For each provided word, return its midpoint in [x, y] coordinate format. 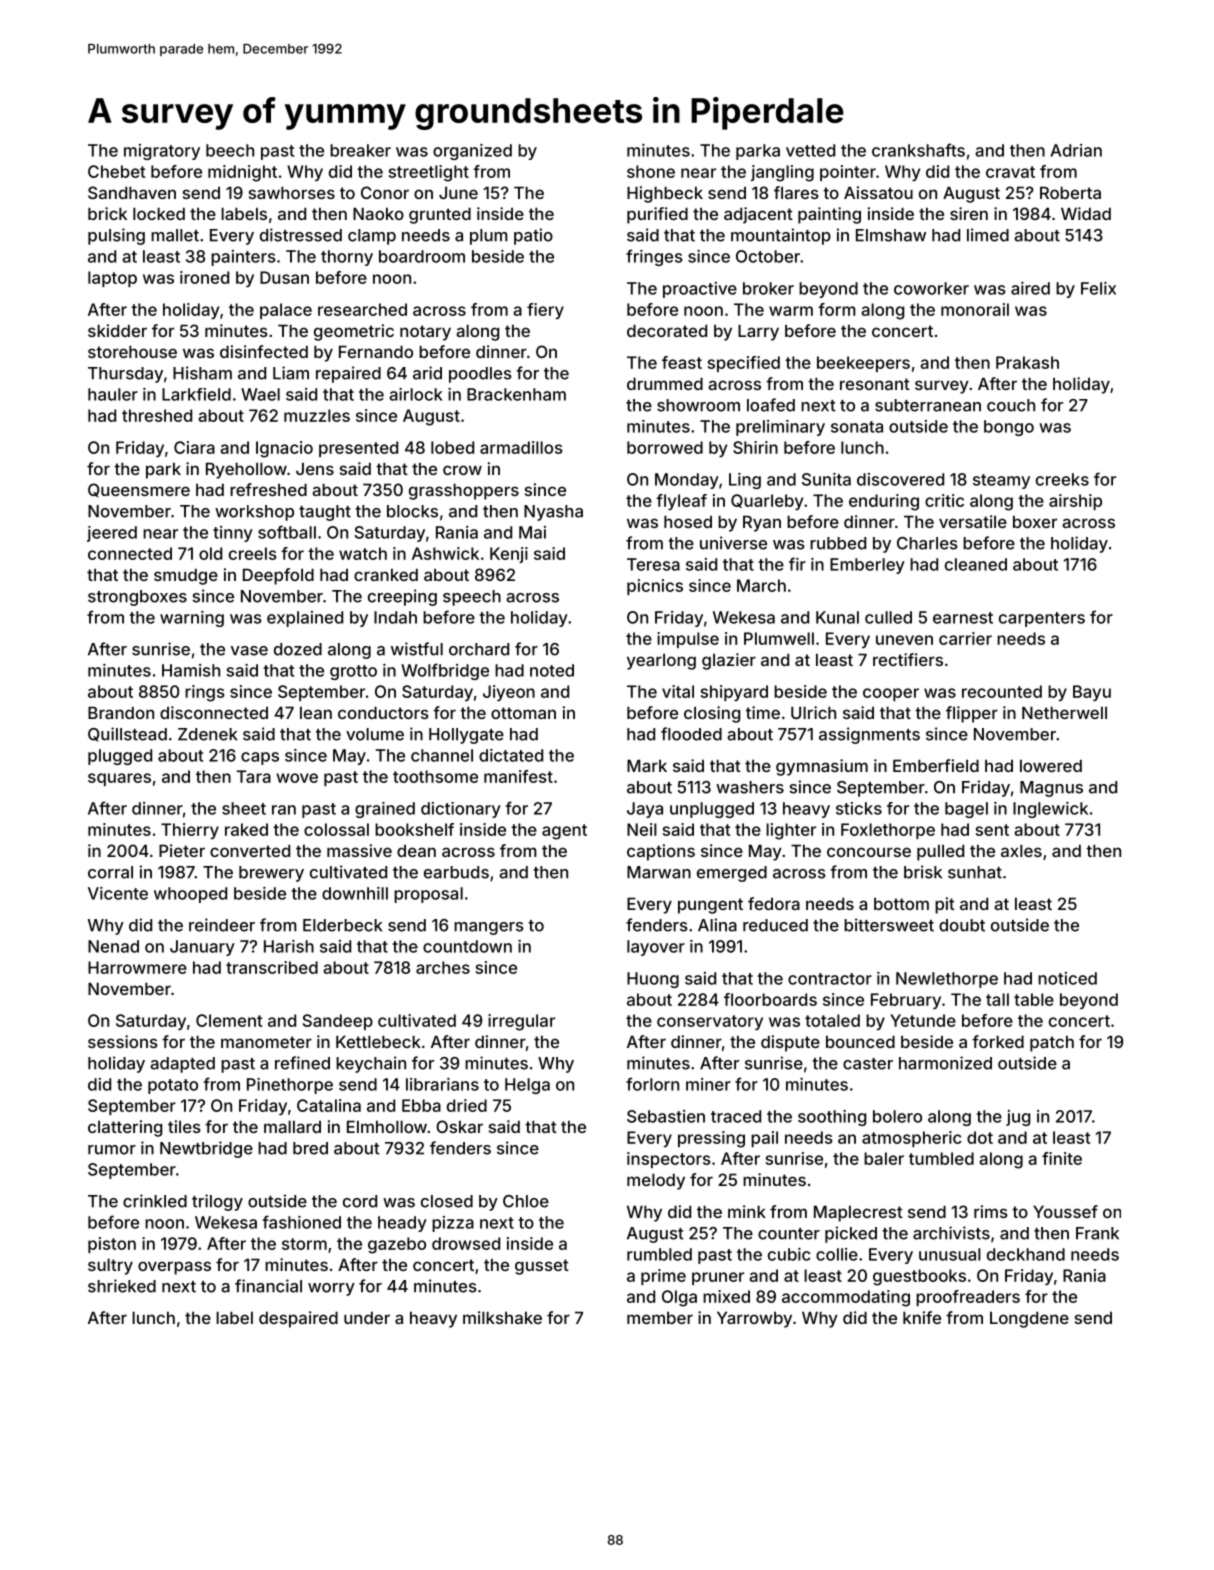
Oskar [459, 1126]
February [906, 1001]
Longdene [1029, 1319]
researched [362, 309]
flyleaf [681, 502]
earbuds [456, 872]
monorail [975, 309]
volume [375, 734]
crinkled [155, 1201]
